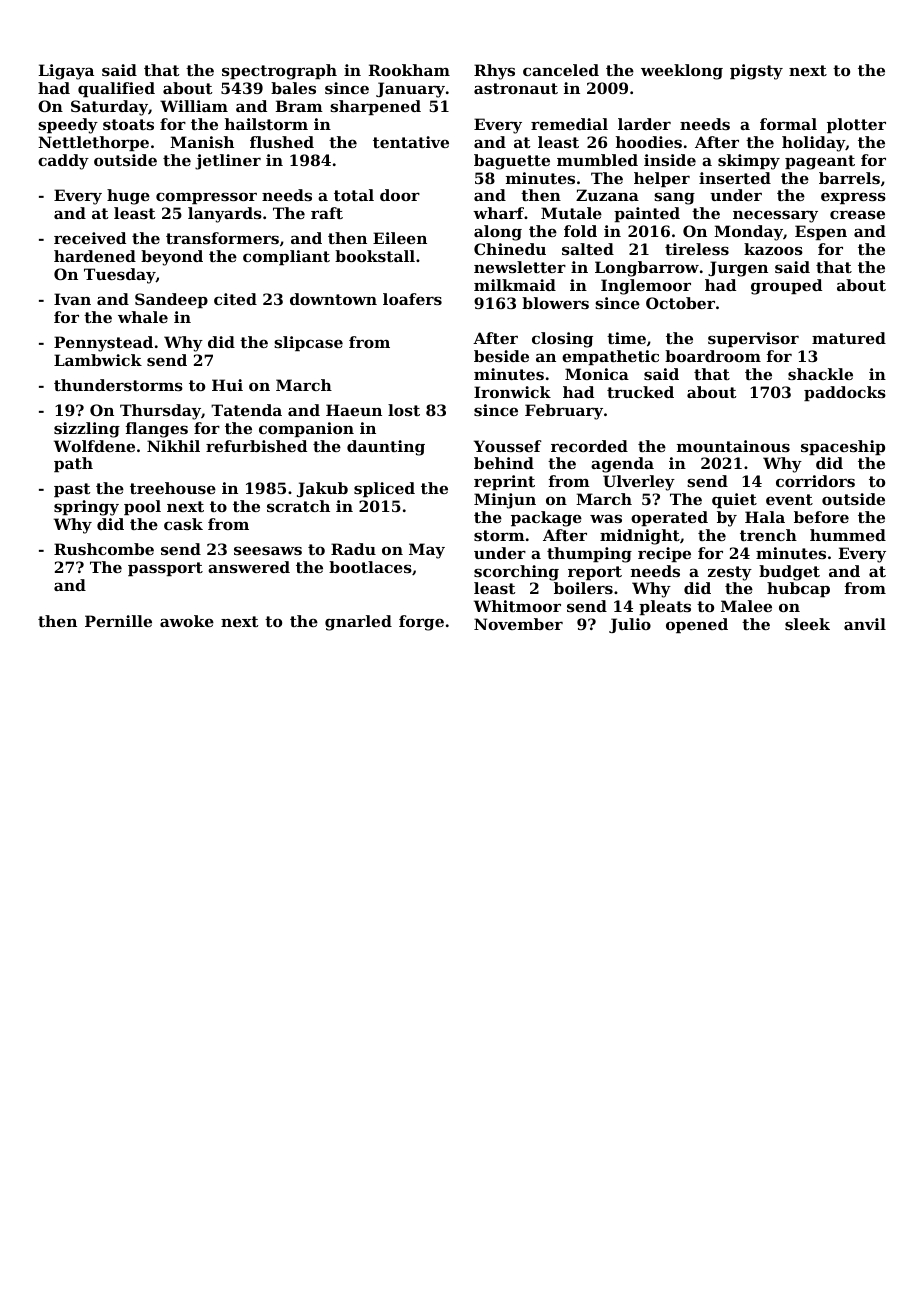 This screenshot has width=924, height=1308. What do you see at coordinates (848, 535) in the screenshot?
I see `hummed` at bounding box center [848, 535].
